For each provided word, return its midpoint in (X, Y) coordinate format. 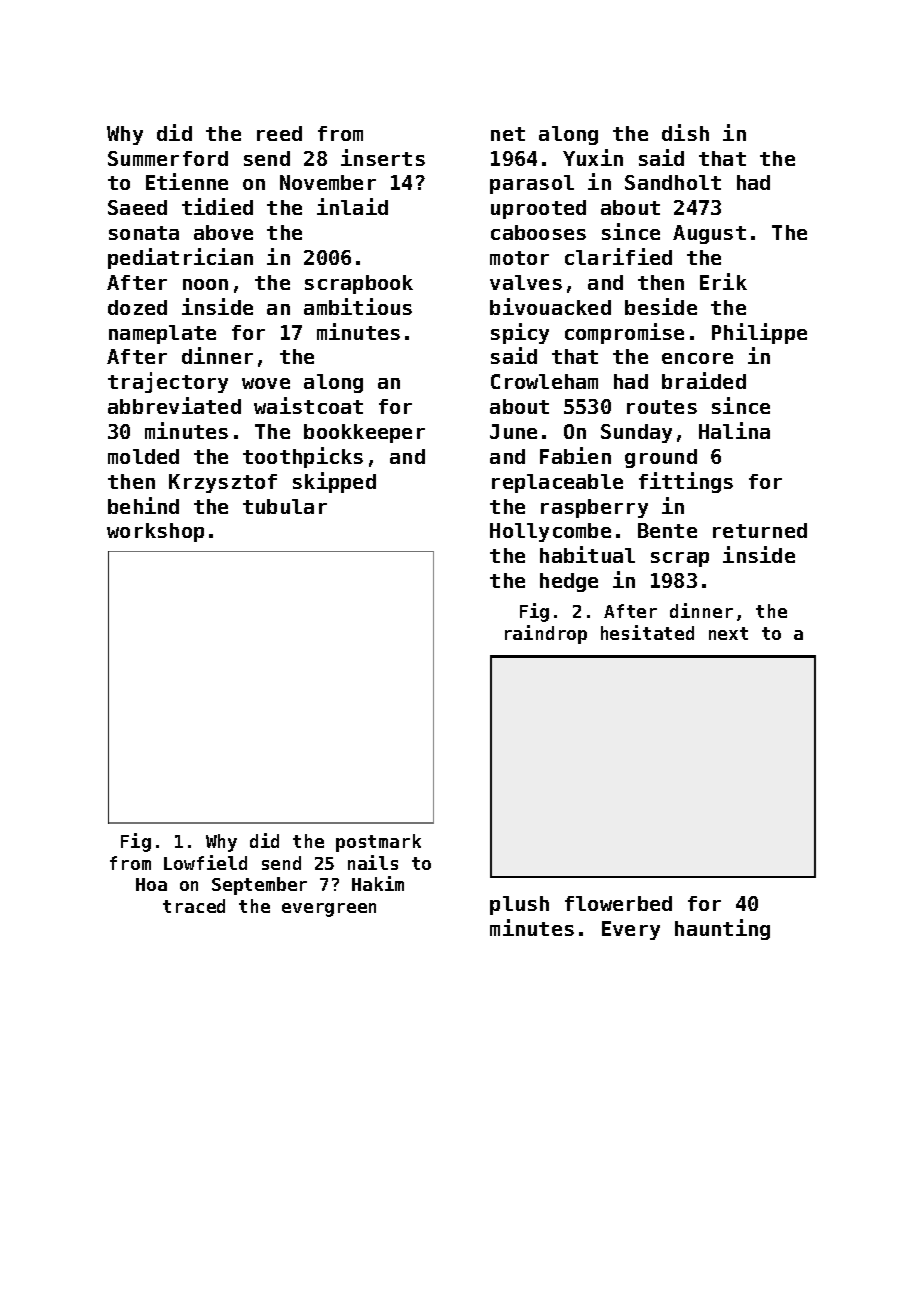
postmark (378, 843)
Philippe (759, 333)
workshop (155, 532)
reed (279, 133)
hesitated (647, 632)
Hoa (151, 884)
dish (685, 132)
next (728, 633)
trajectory (168, 382)
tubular (285, 506)
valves (526, 282)
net (508, 134)
